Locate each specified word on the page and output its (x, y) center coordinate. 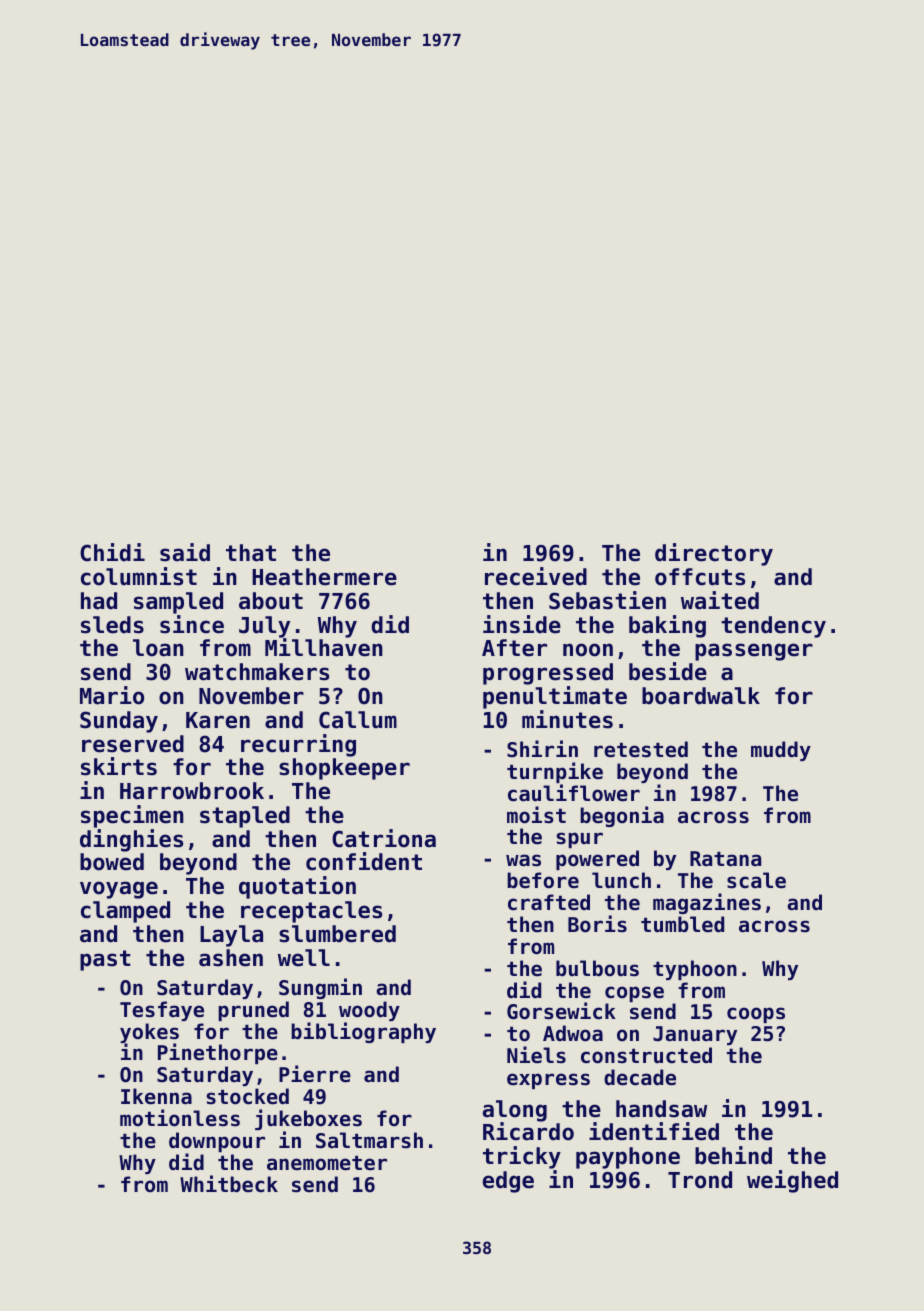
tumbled (682, 924)
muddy (781, 751)
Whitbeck (229, 1184)
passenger (754, 652)
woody (369, 1011)
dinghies (131, 840)
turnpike (555, 772)
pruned (253, 1011)
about (271, 601)
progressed (548, 674)
